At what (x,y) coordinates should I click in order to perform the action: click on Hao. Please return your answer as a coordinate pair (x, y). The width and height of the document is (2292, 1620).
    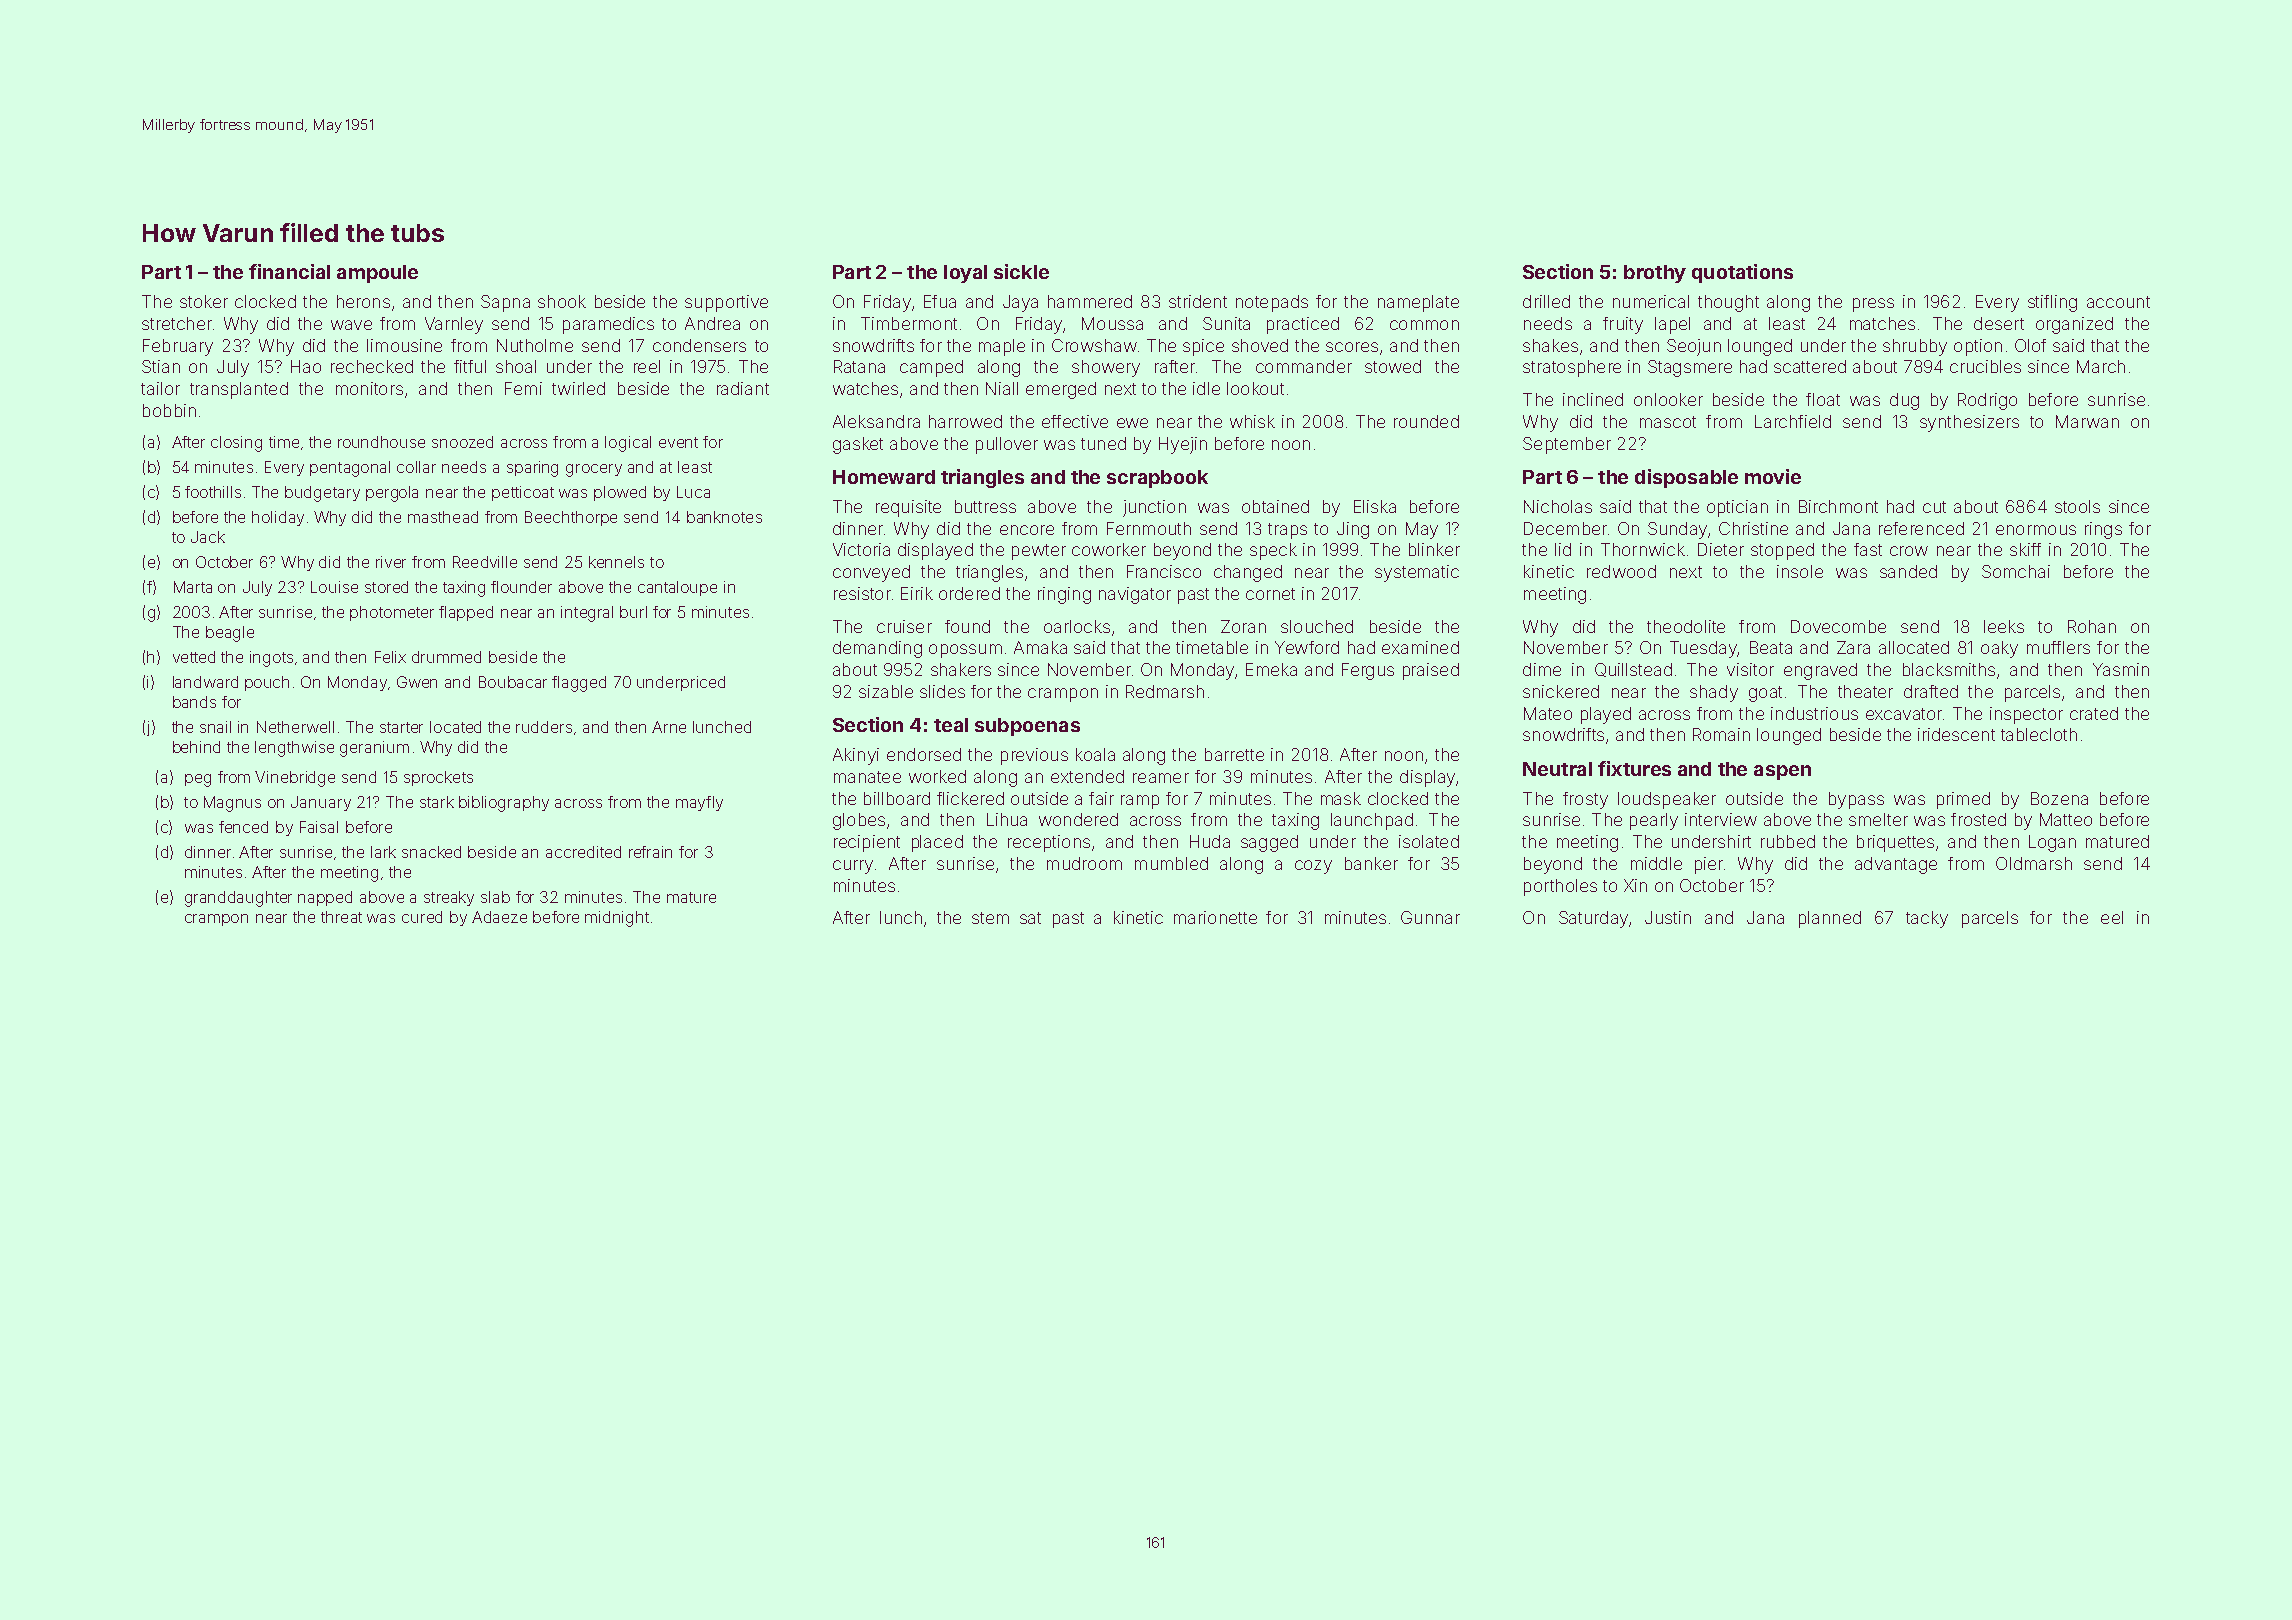
    Looking at the image, I should click on (306, 366).
